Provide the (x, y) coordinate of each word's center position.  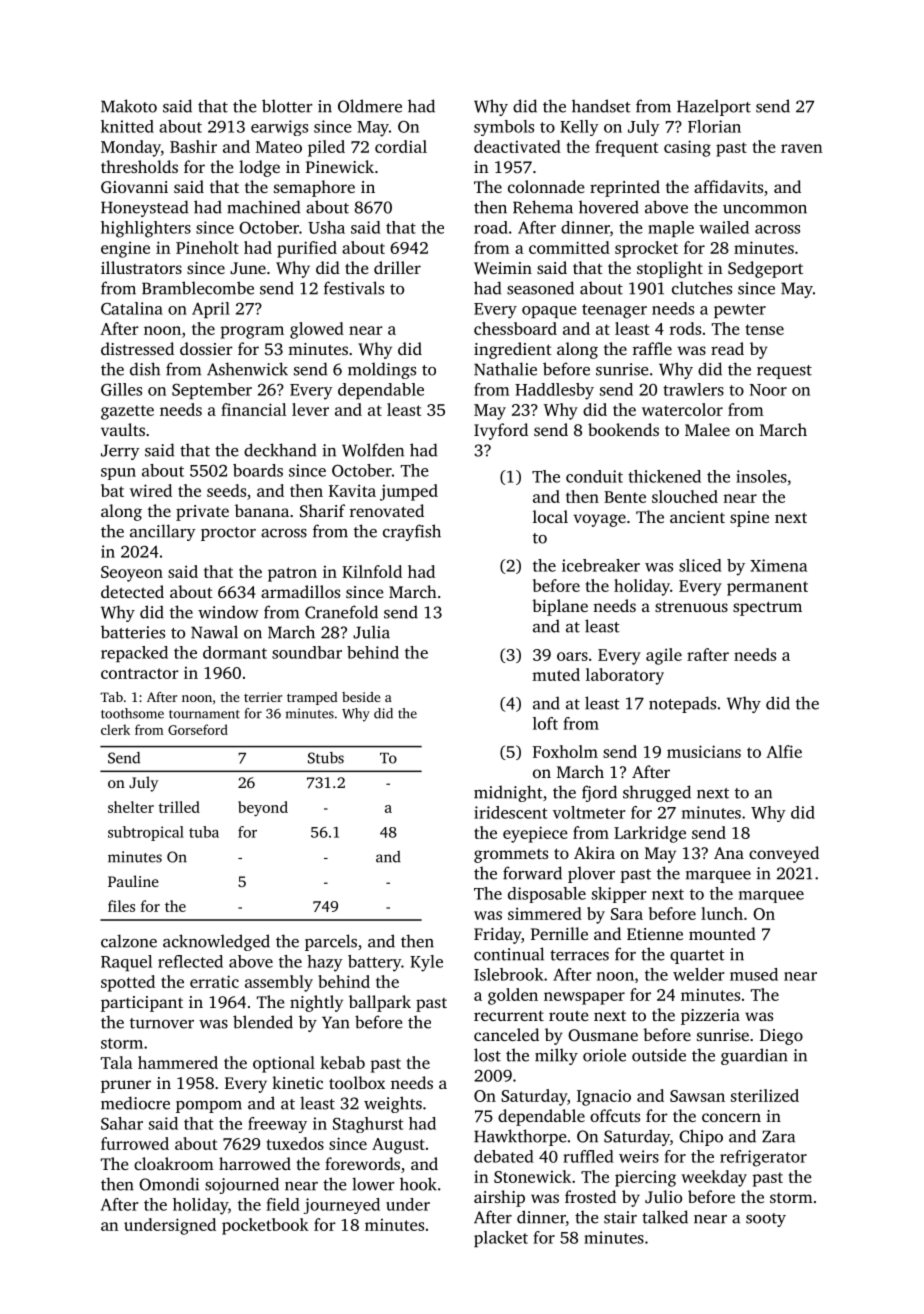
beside (361, 697)
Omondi (169, 1184)
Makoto (129, 106)
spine (749, 519)
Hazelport (714, 107)
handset (601, 106)
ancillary (163, 532)
